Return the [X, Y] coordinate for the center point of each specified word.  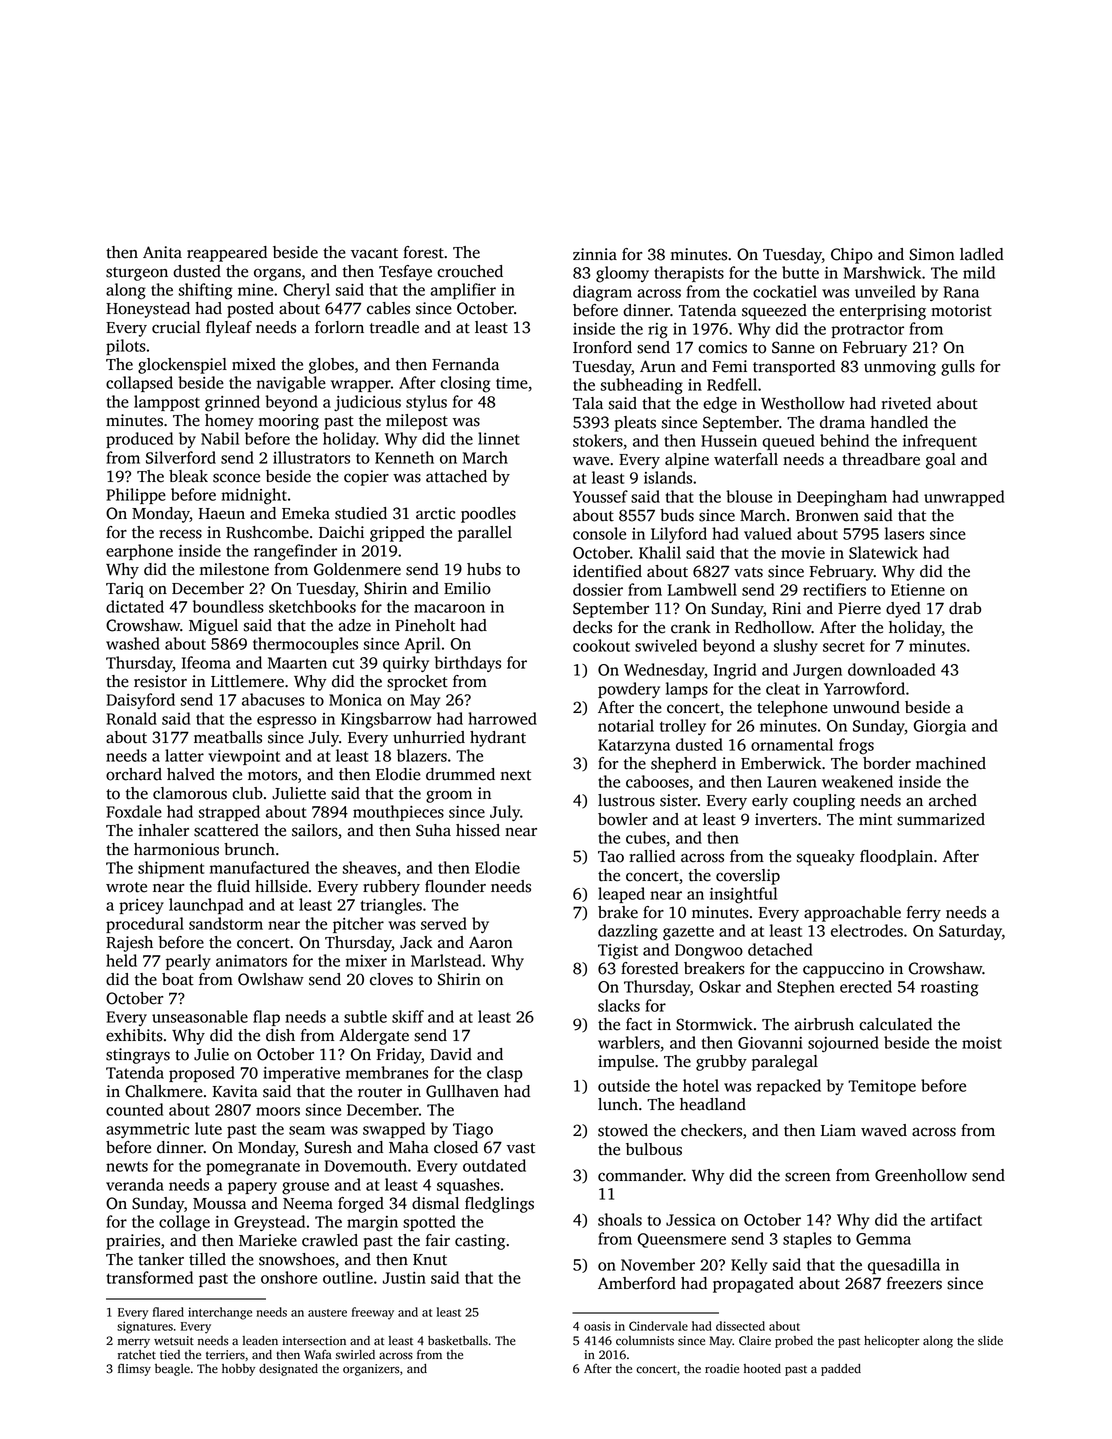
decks [592, 627]
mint [875, 819]
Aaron [491, 942]
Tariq [125, 590]
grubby [721, 1063]
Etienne [918, 590]
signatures [145, 1327]
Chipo [852, 256]
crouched [470, 271]
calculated [895, 1024]
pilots [126, 347]
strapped [229, 813]
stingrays [138, 1056]
